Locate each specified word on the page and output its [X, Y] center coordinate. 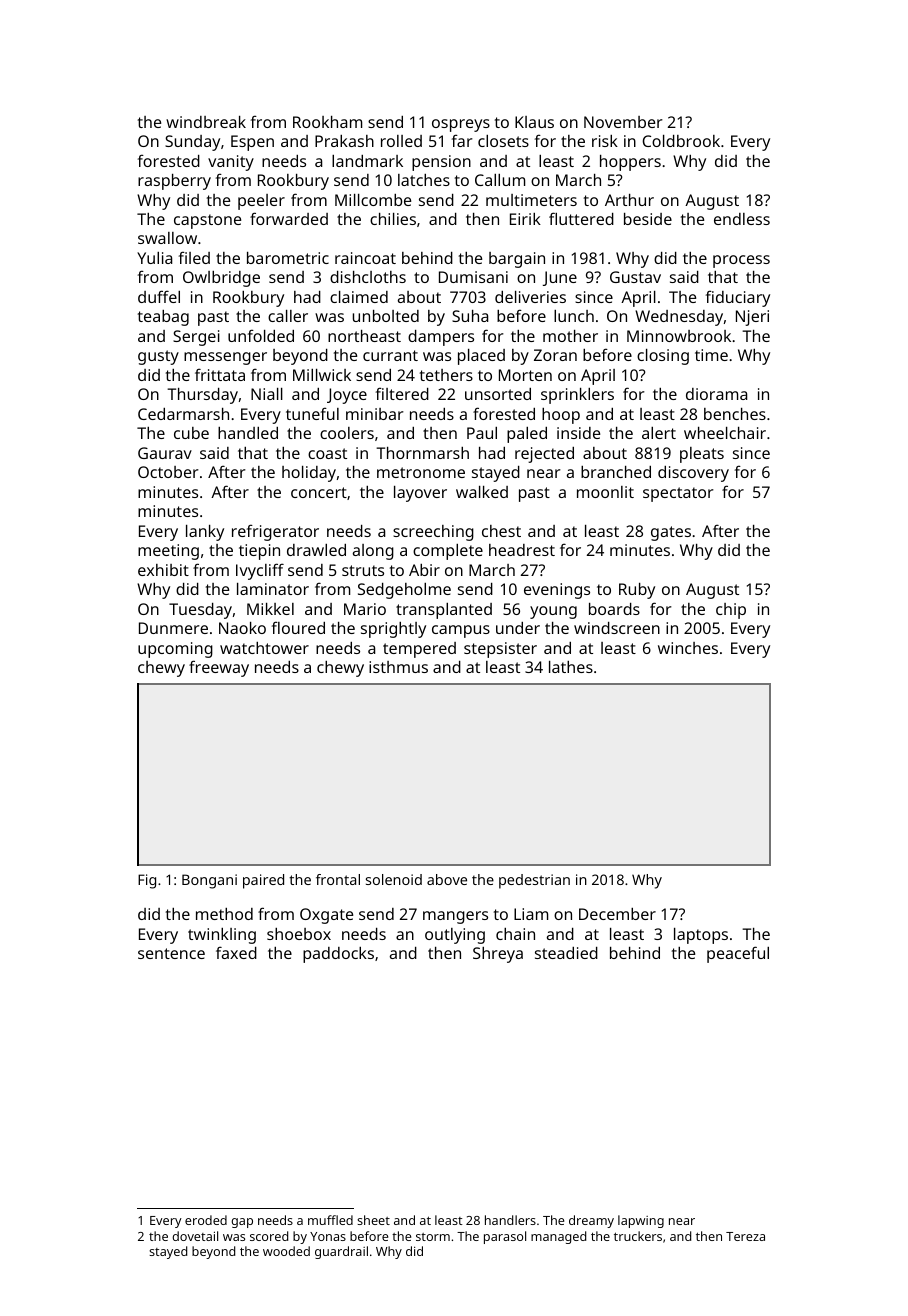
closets [503, 141]
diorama [716, 394]
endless [742, 219]
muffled [330, 1220]
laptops [701, 936]
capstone [207, 221]
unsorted [498, 394]
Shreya [498, 955]
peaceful [738, 954]
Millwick [322, 375]
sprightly [393, 630]
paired [263, 881]
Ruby [637, 591]
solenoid [394, 879]
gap [242, 1223]
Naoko [242, 628]
